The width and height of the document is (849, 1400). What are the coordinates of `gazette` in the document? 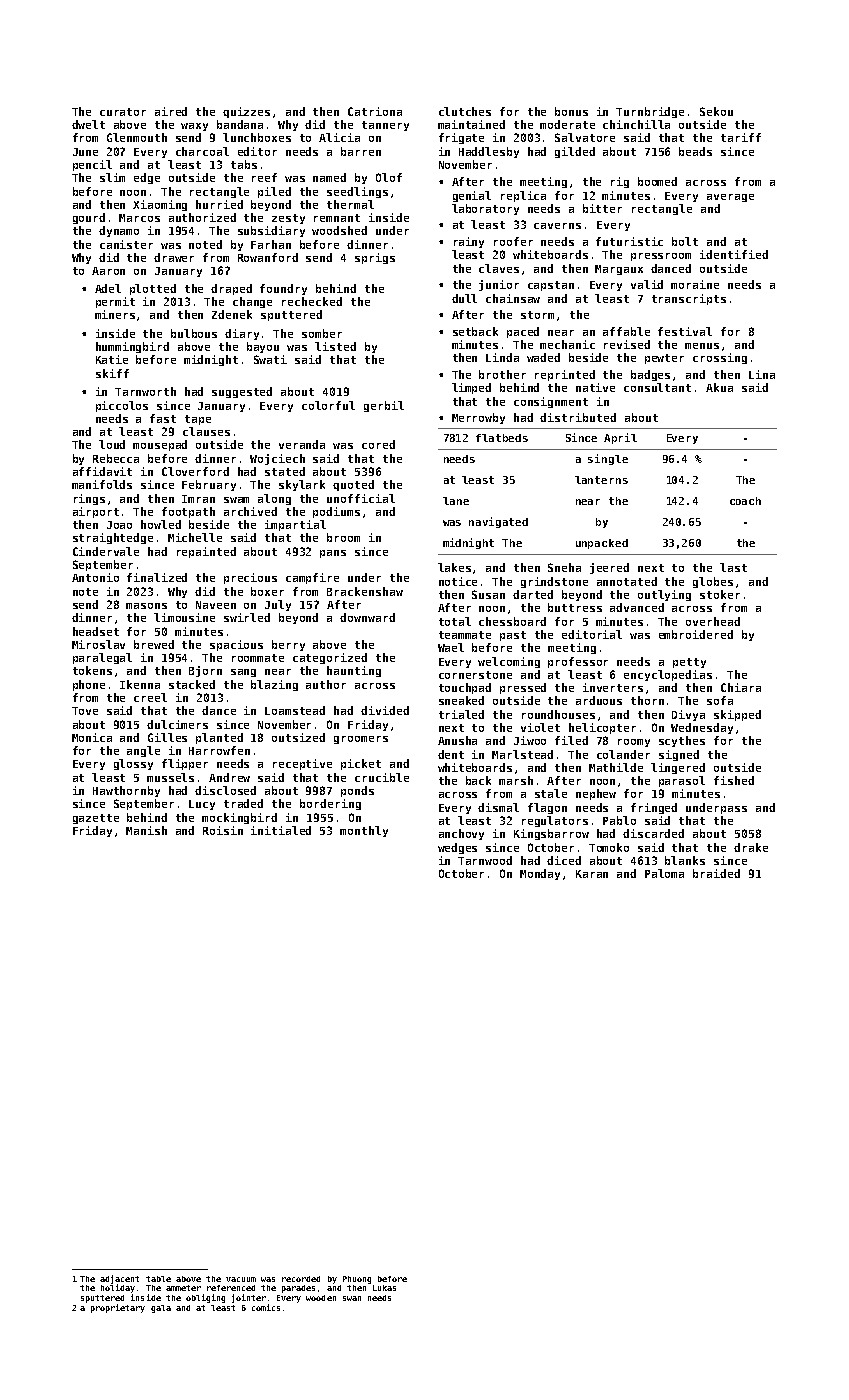 It's located at (96, 819).
